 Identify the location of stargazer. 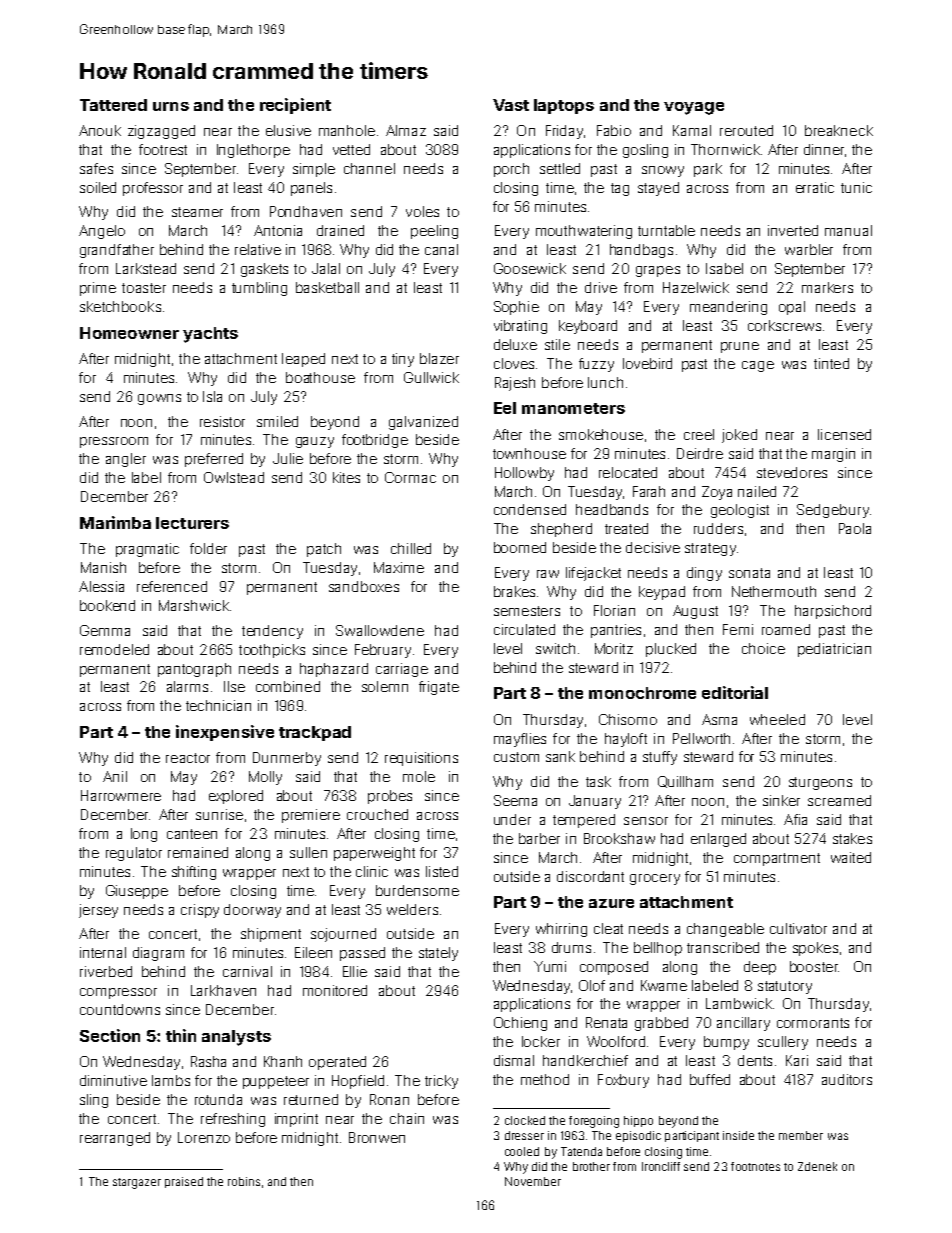
(137, 1183).
